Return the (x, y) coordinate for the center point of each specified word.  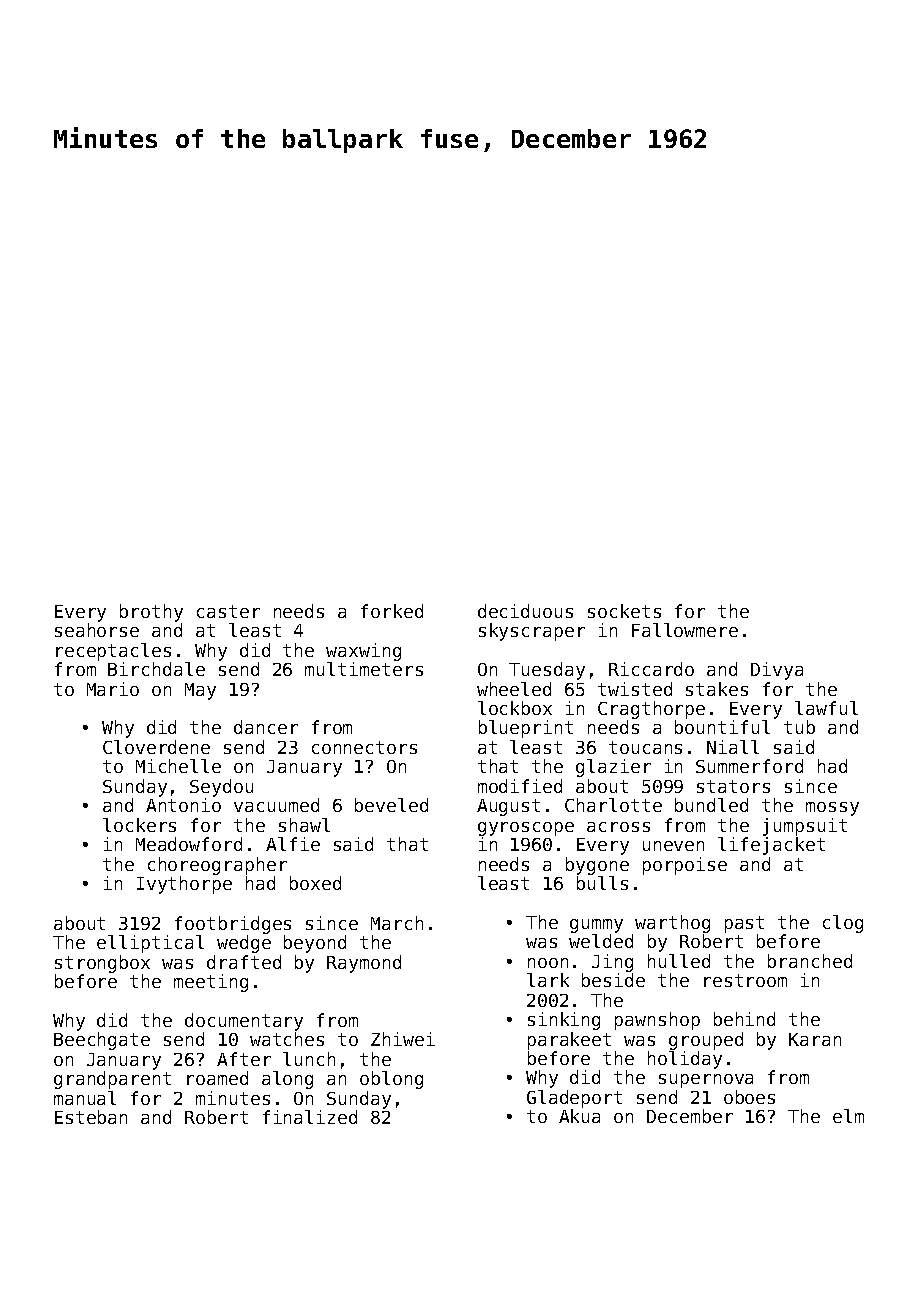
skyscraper (532, 632)
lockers (139, 825)
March (397, 923)
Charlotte (613, 805)
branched (810, 961)
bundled (711, 805)
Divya (777, 671)
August (508, 807)
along (287, 1080)
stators (733, 786)
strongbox (102, 964)
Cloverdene (156, 747)
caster (228, 611)
